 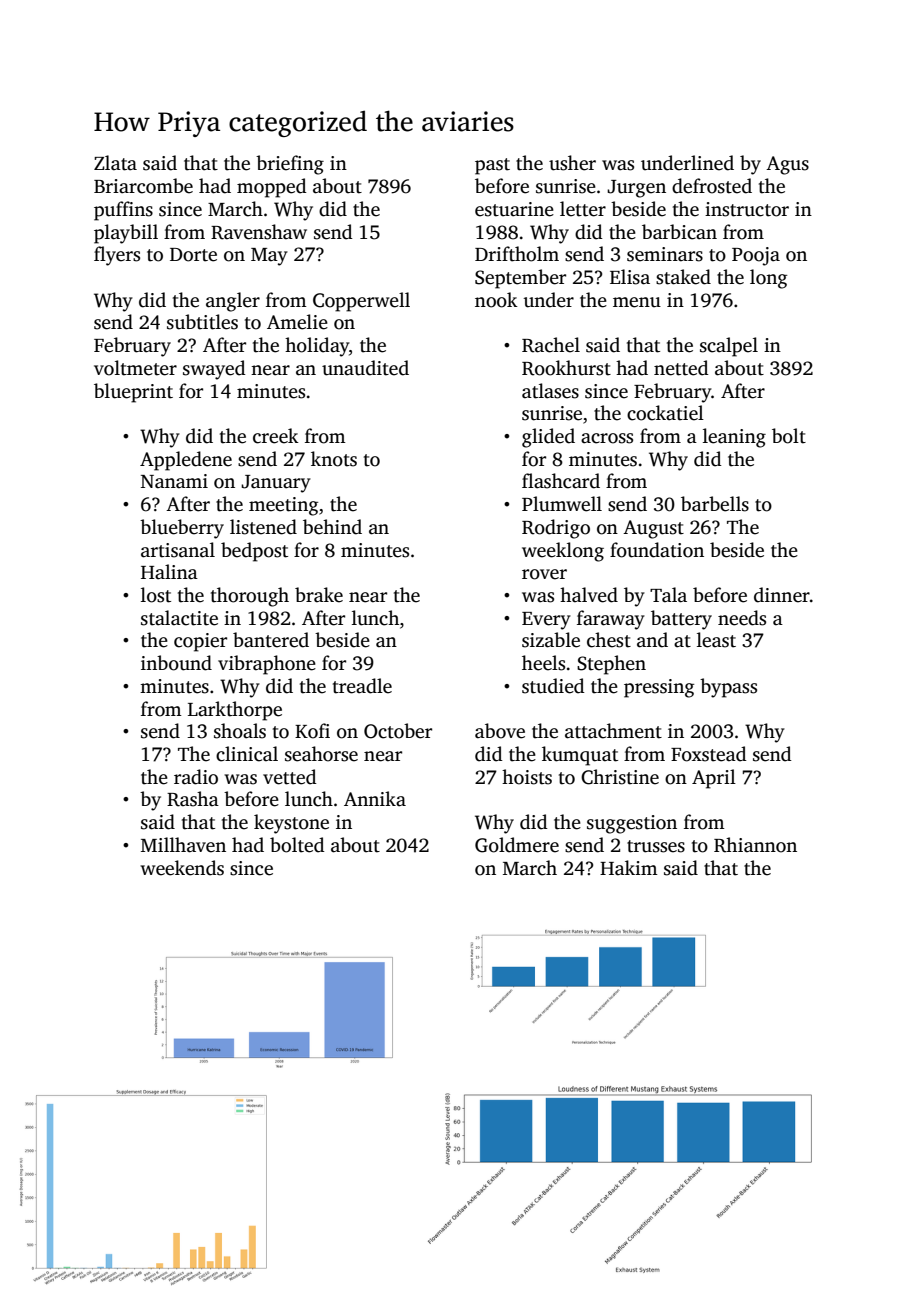 I want to click on instructor, so click(x=747, y=209).
